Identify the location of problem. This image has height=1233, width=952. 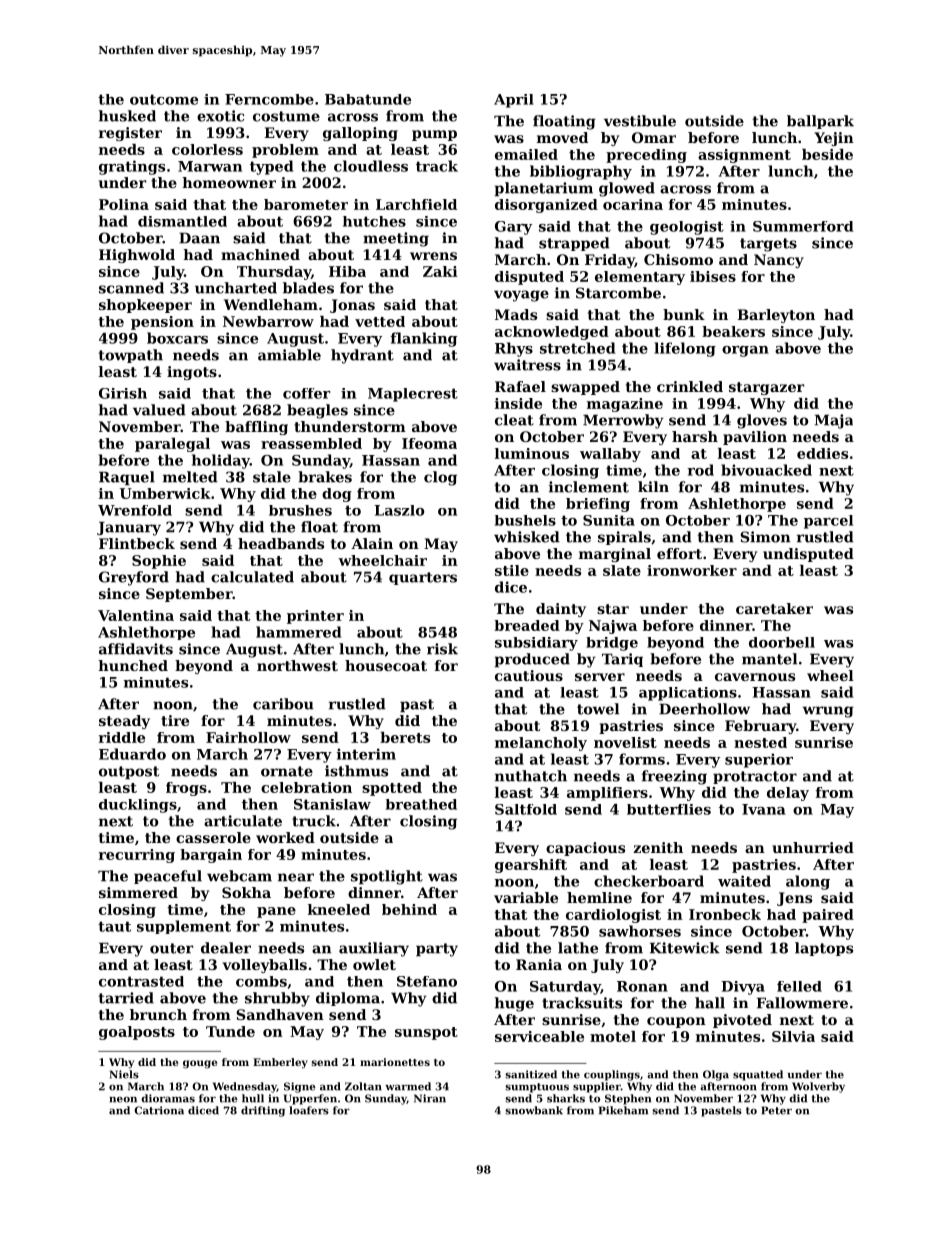
(285, 151).
